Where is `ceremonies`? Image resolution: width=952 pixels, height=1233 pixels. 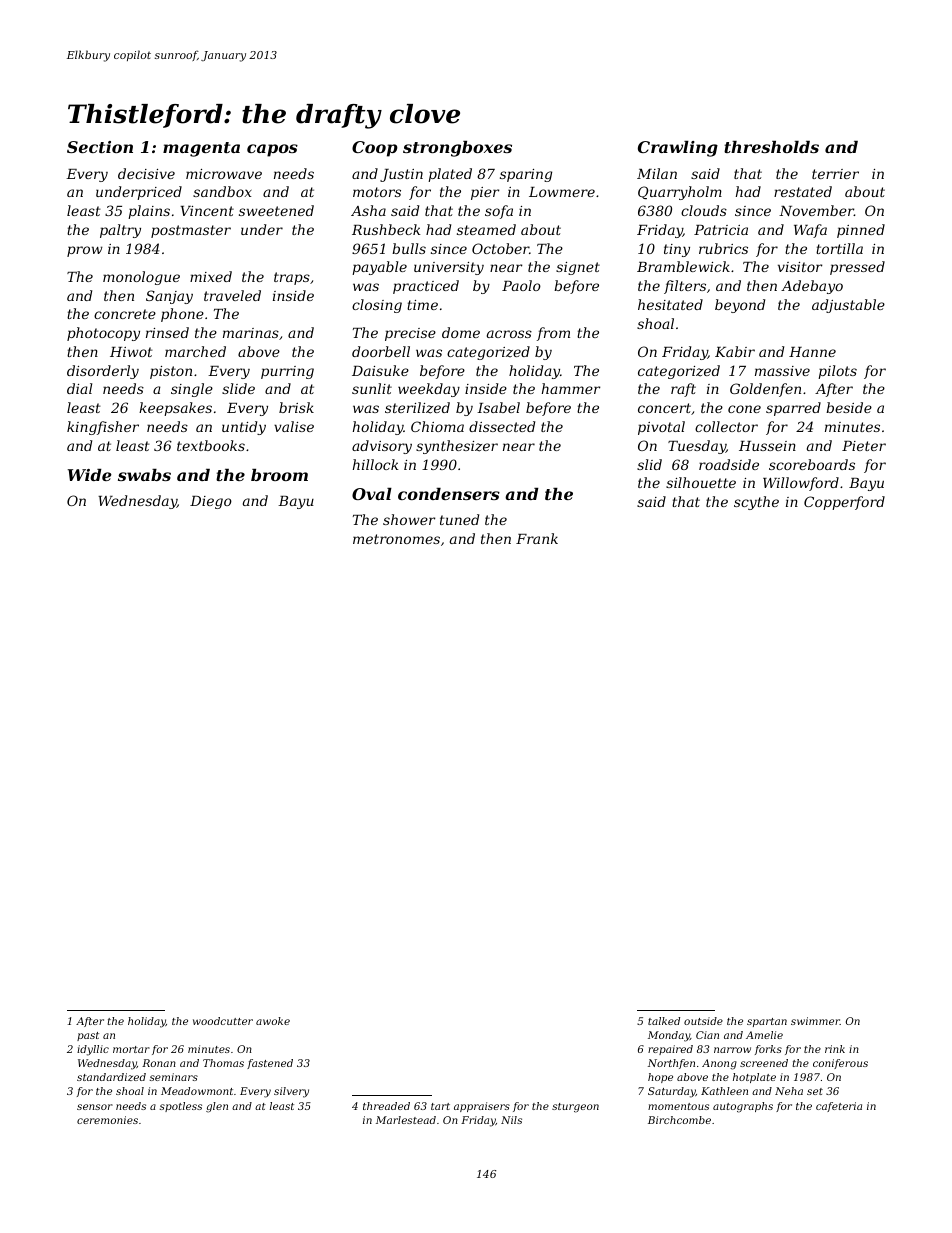 ceremonies is located at coordinates (107, 1120).
